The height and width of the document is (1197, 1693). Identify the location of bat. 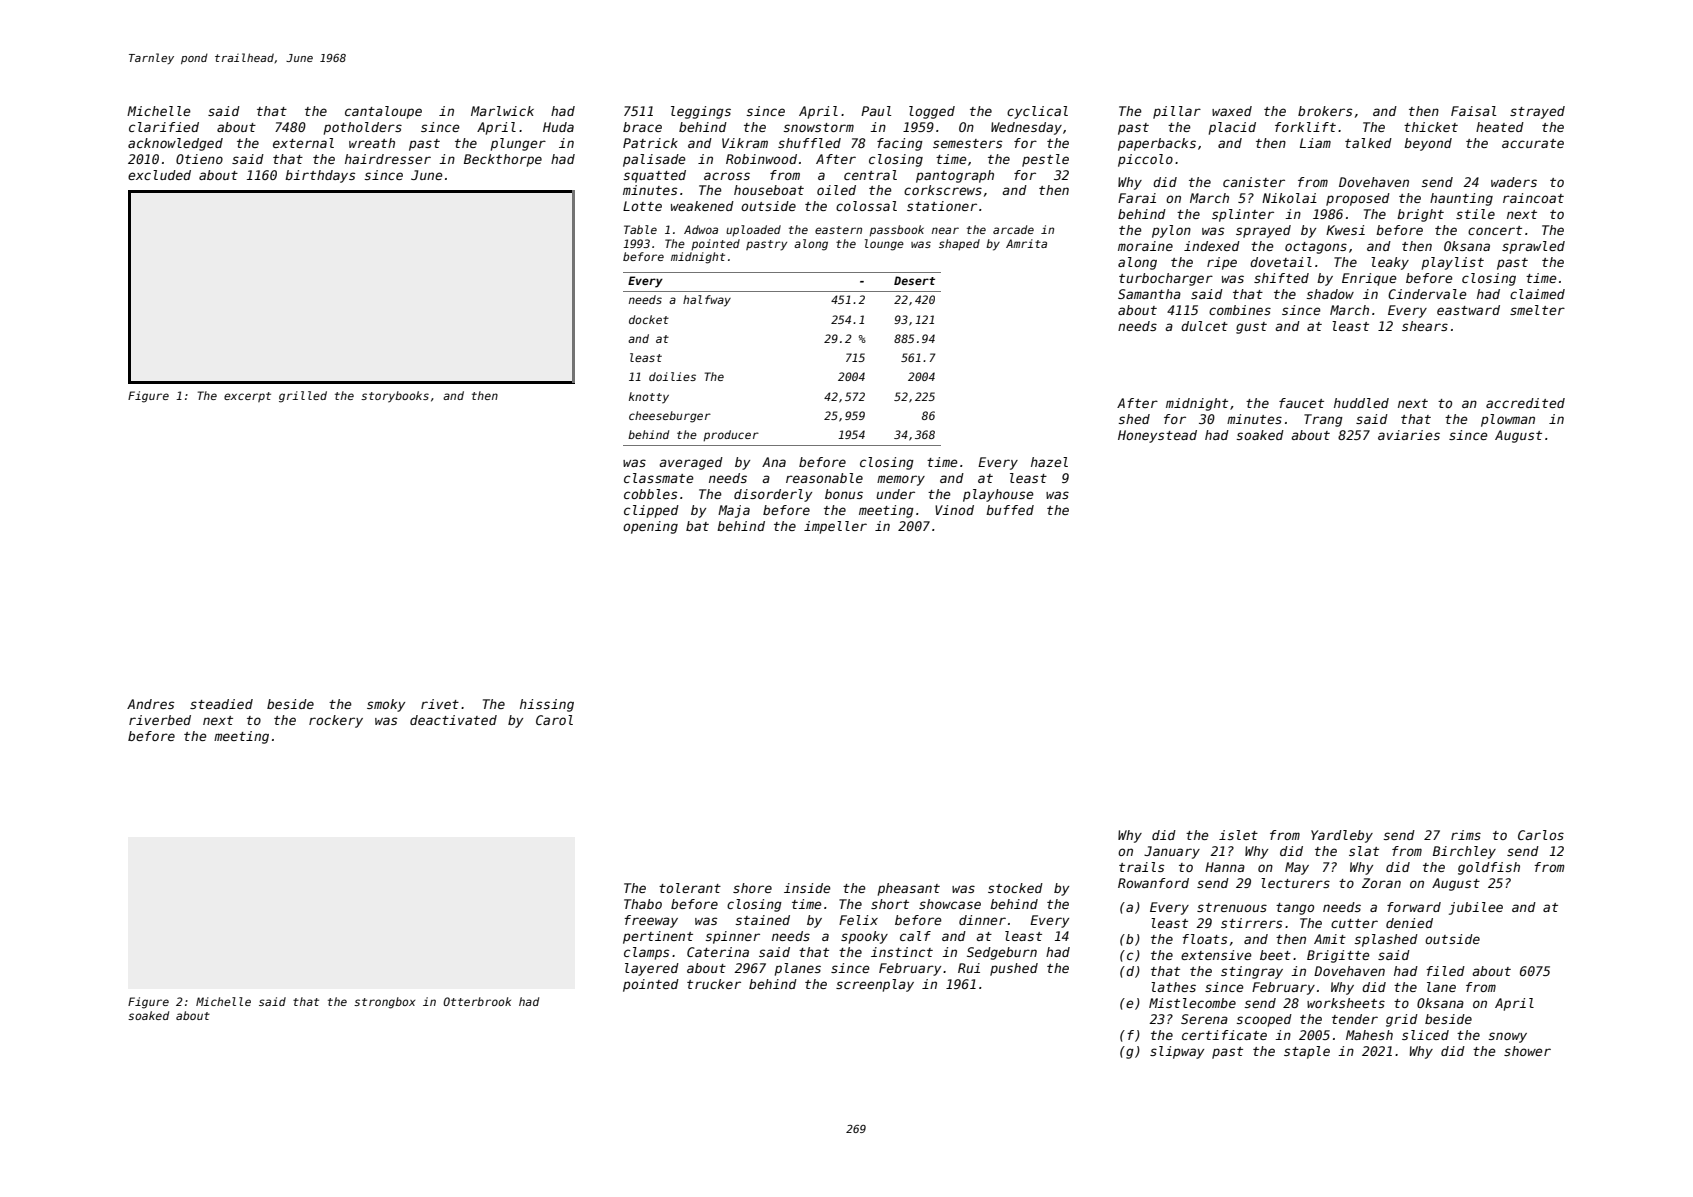
(697, 526).
